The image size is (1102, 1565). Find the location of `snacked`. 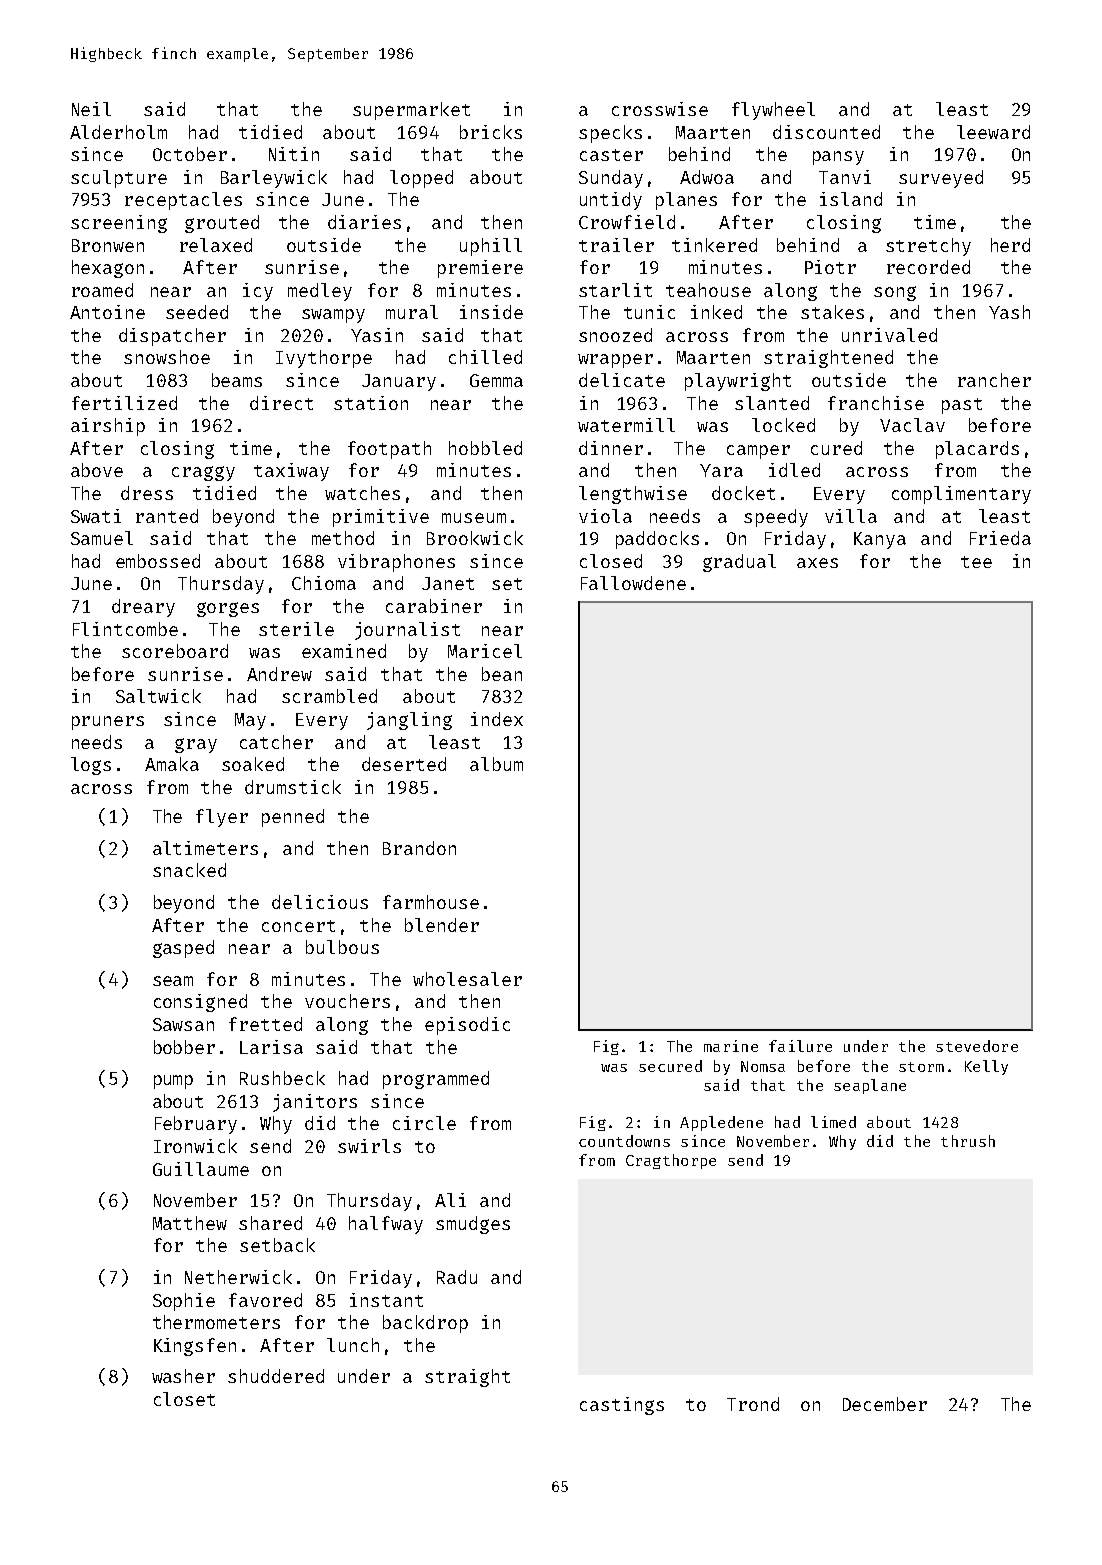

snacked is located at coordinates (189, 870).
